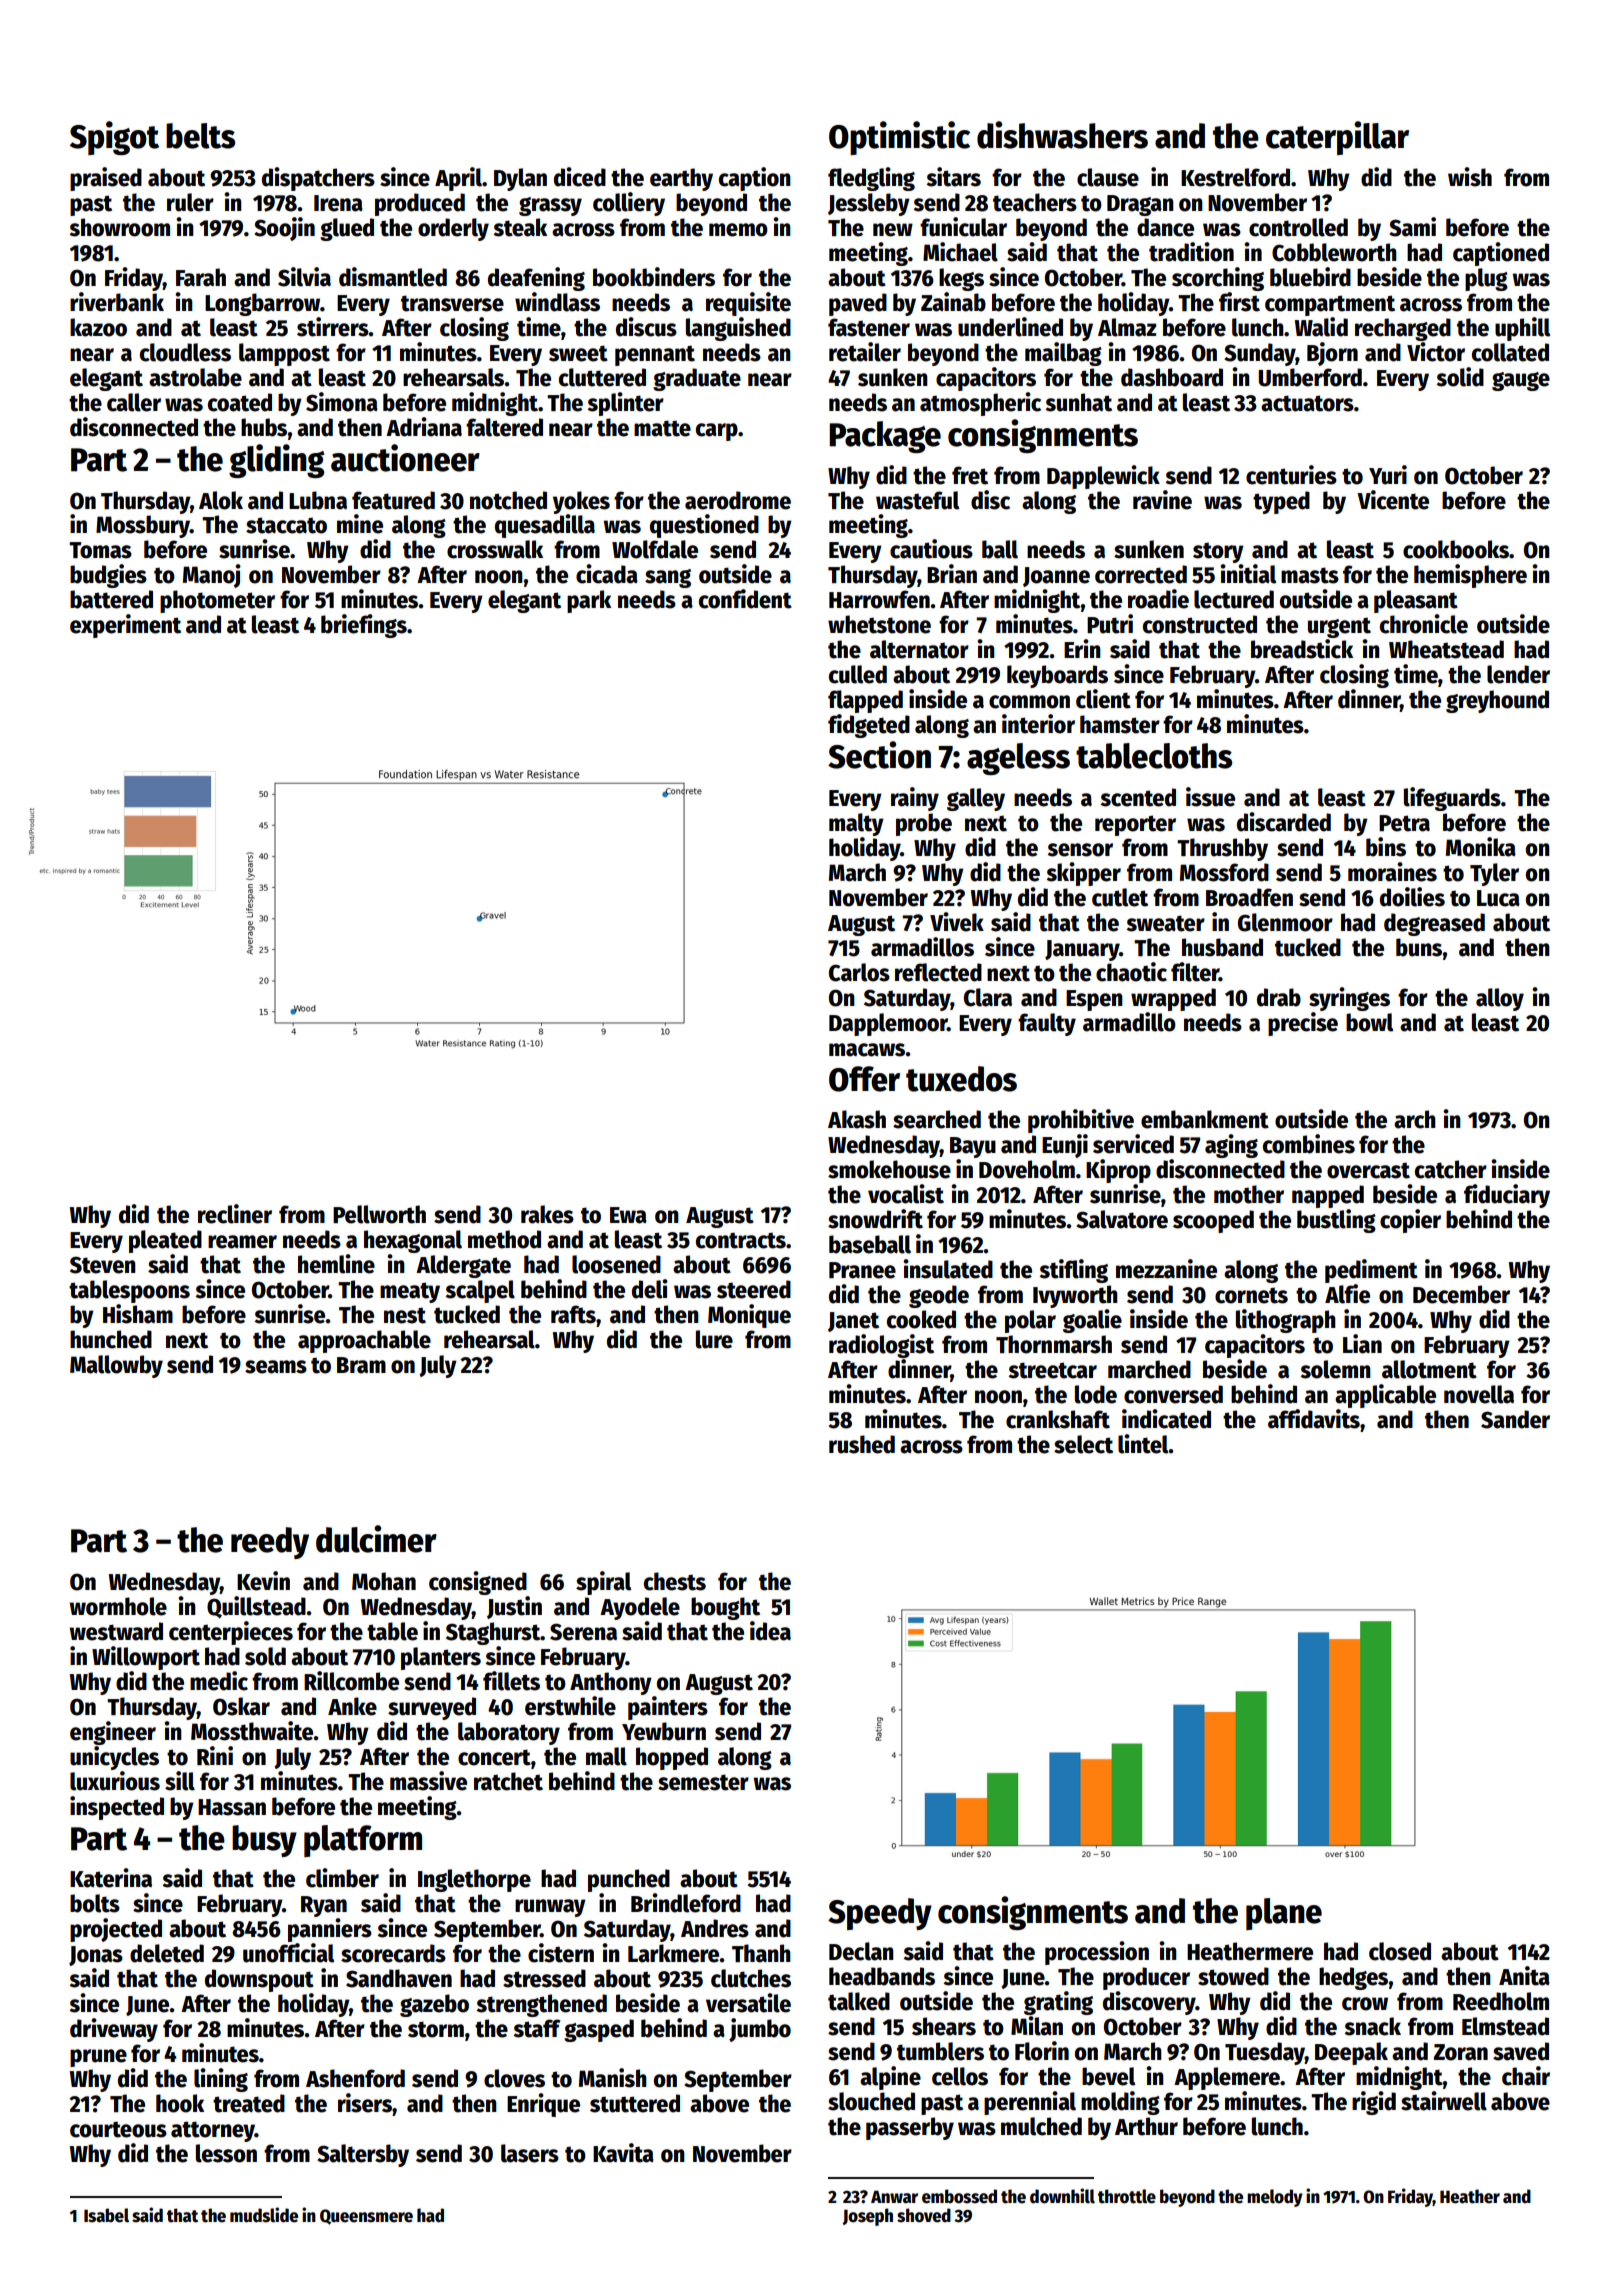 The height and width of the screenshot is (2292, 1620). Describe the element at coordinates (1307, 403) in the screenshot. I see `actuators` at that location.
